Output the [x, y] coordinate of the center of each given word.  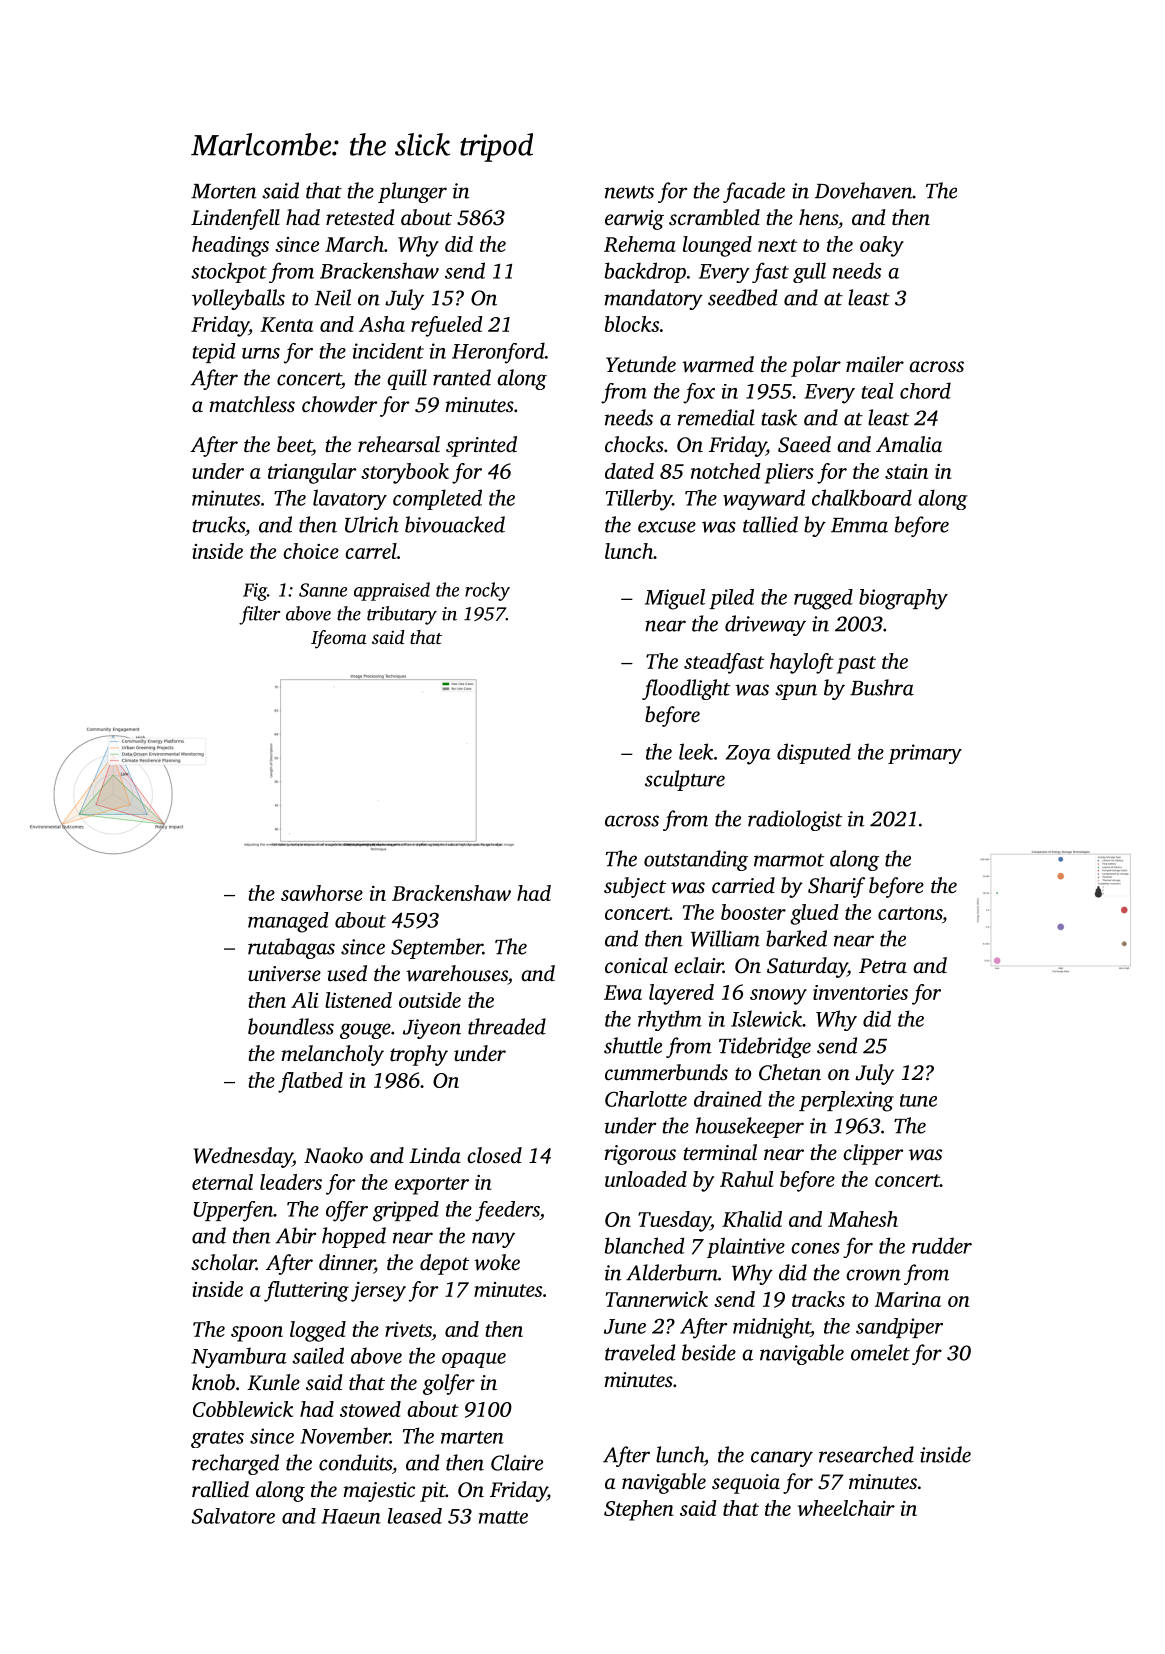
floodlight [686, 689]
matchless [252, 404]
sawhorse [322, 893]
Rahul [746, 1179]
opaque [474, 1360]
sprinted [481, 446]
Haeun [351, 1516]
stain [906, 471]
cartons [910, 913]
